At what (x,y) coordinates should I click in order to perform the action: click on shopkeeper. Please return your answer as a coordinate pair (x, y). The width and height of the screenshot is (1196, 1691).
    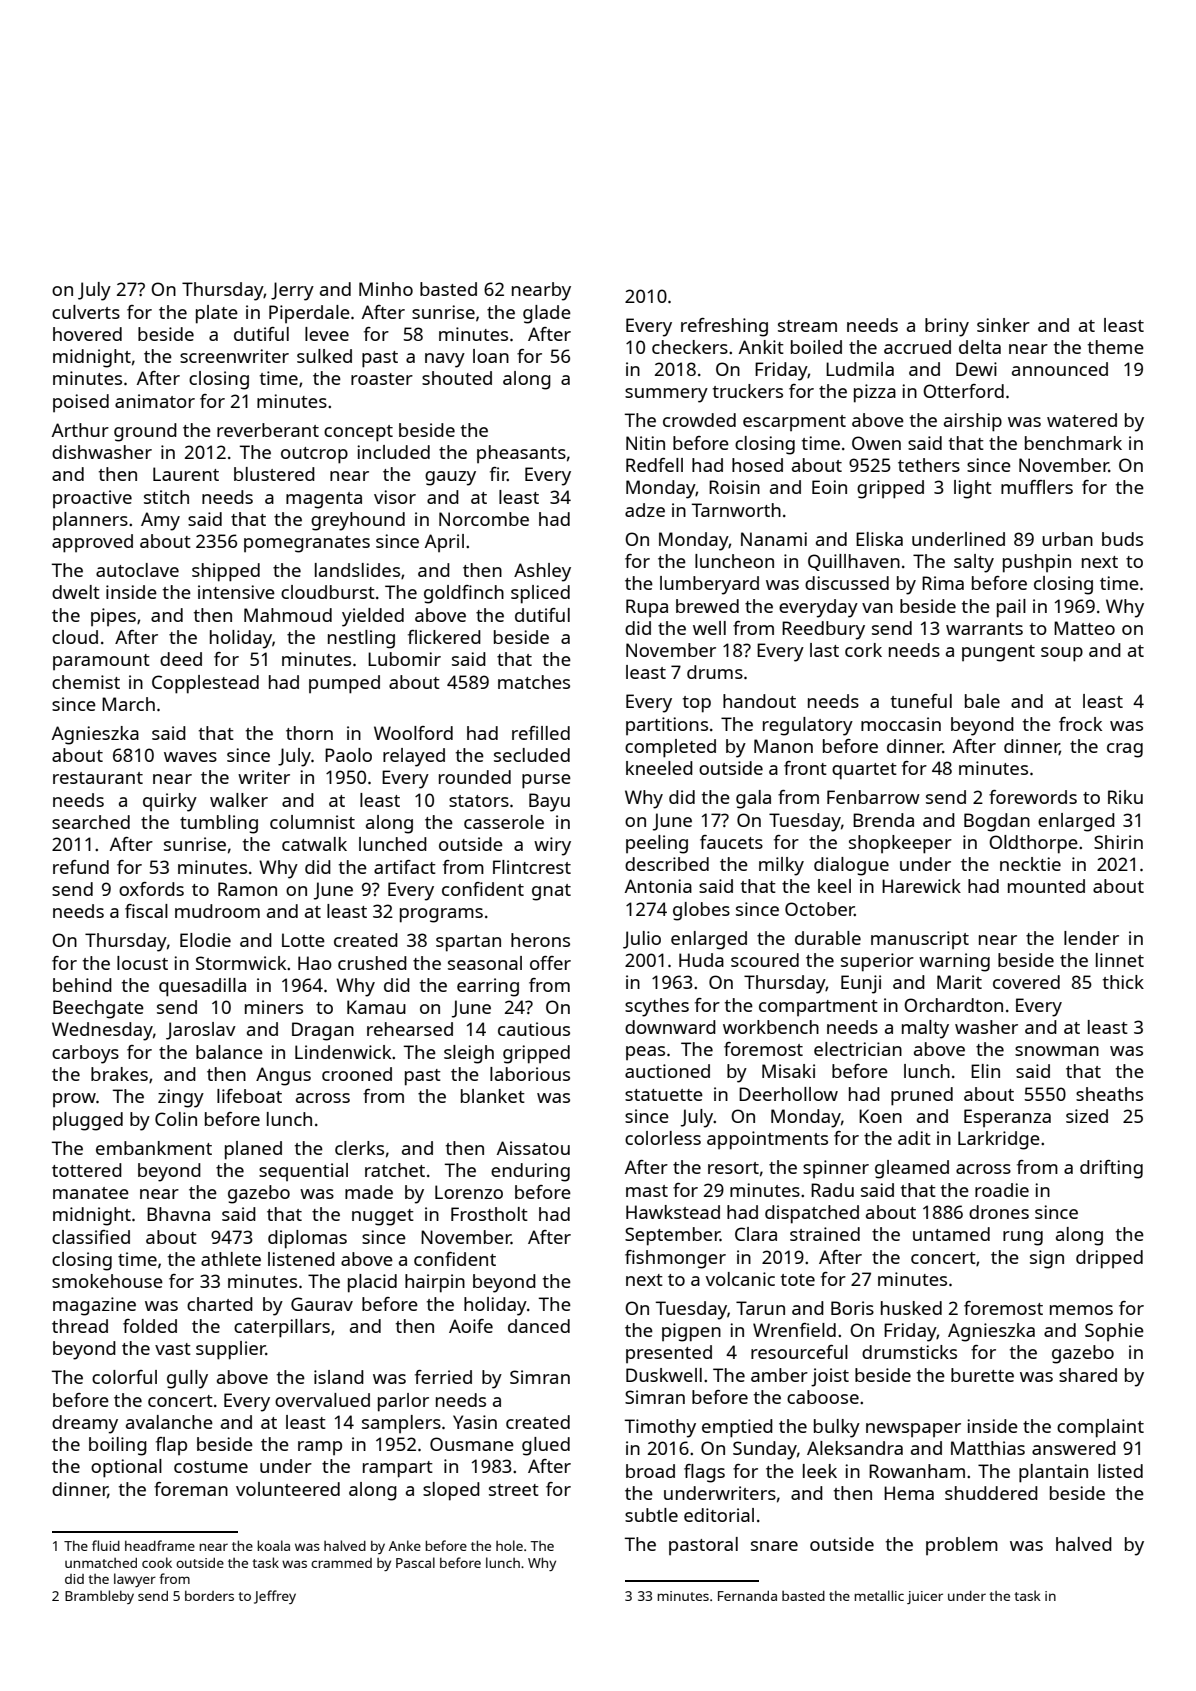
    Looking at the image, I should click on (900, 844).
